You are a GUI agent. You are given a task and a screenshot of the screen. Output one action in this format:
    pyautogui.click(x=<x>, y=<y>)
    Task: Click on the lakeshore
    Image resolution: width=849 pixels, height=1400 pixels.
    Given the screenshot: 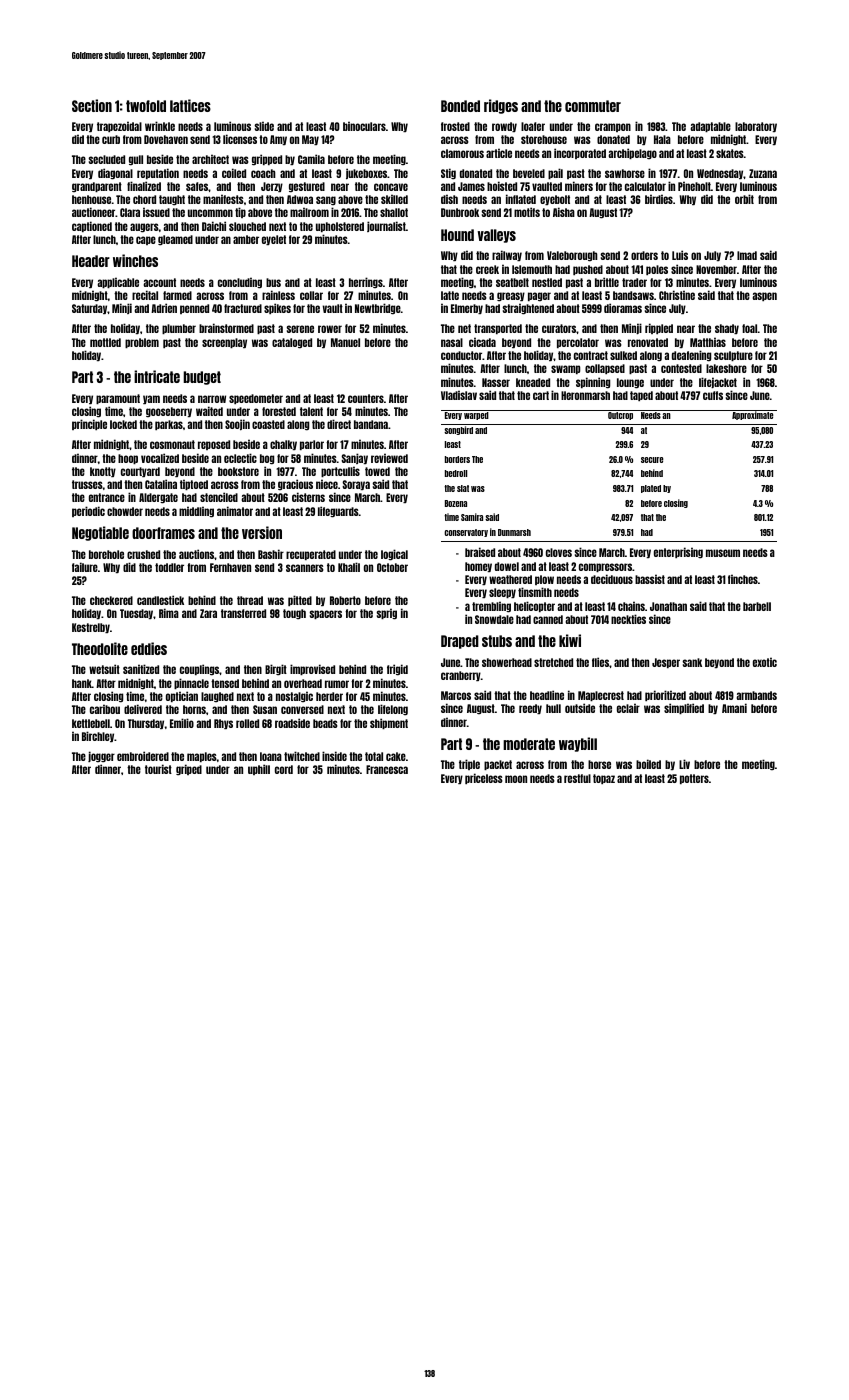 What is the action you would take?
    pyautogui.click(x=726, y=368)
